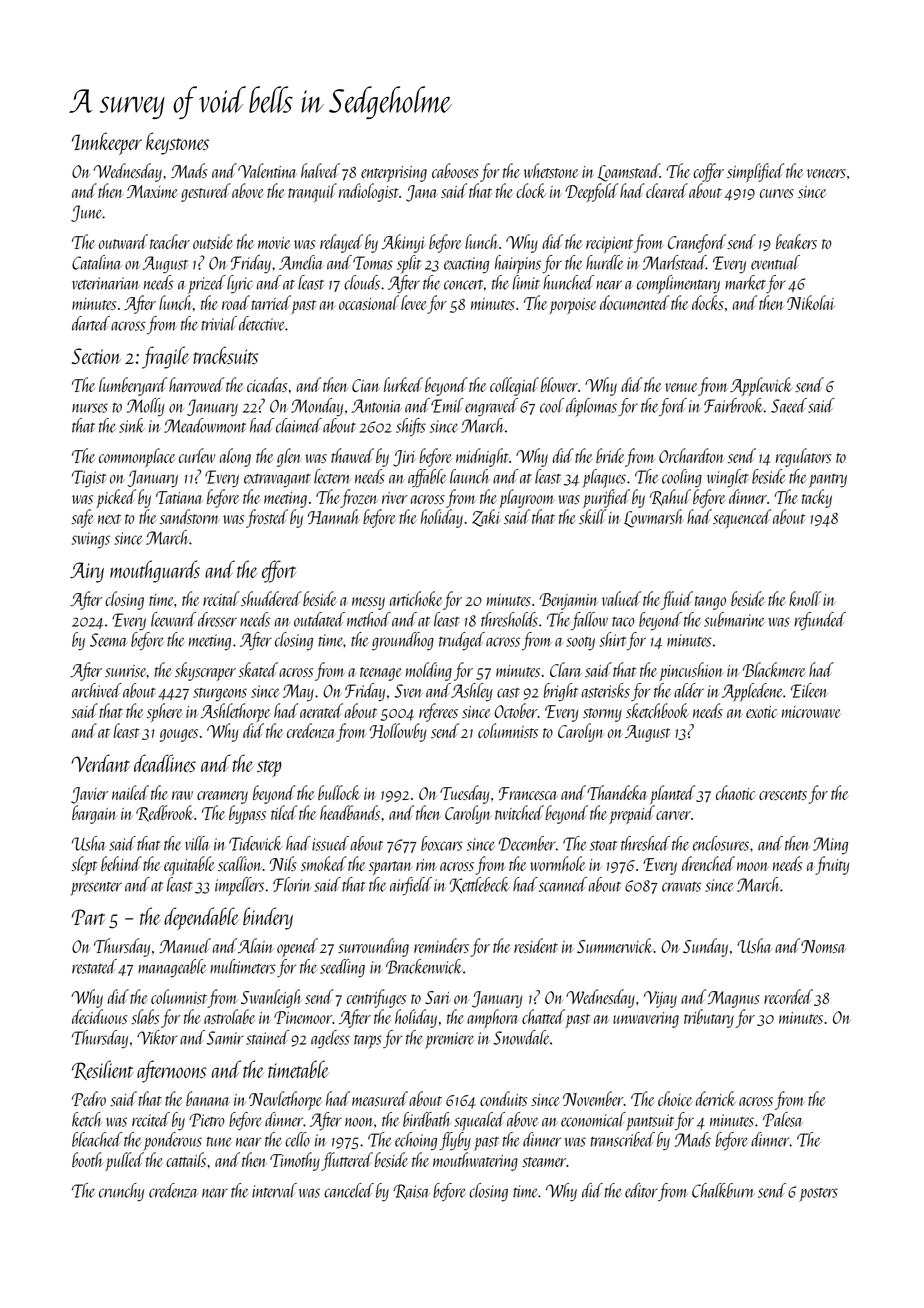 The image size is (924, 1308). What do you see at coordinates (366, 385) in the image?
I see `Cian` at bounding box center [366, 385].
